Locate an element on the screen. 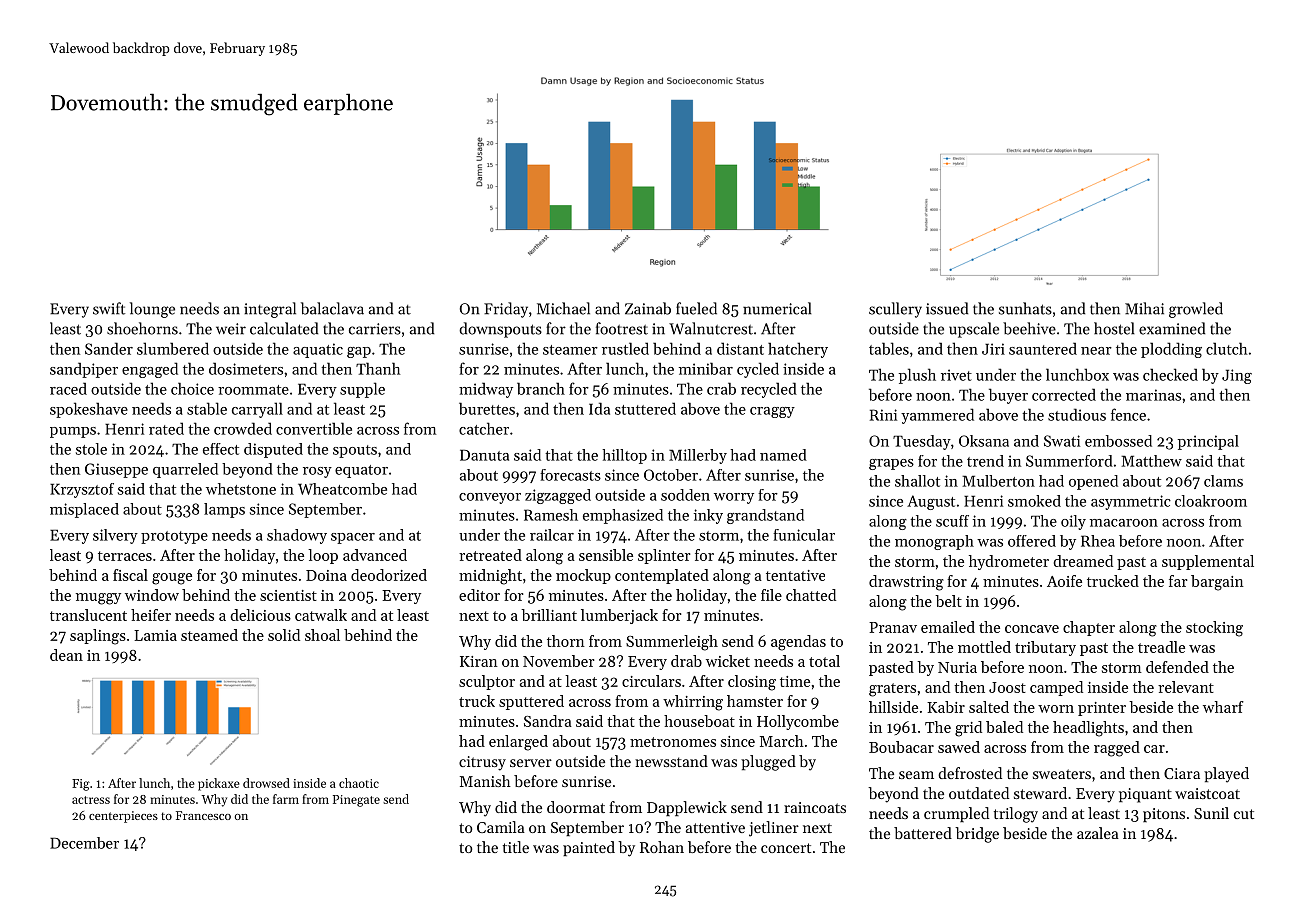 The image size is (1308, 924). balaclava is located at coordinates (332, 308).
